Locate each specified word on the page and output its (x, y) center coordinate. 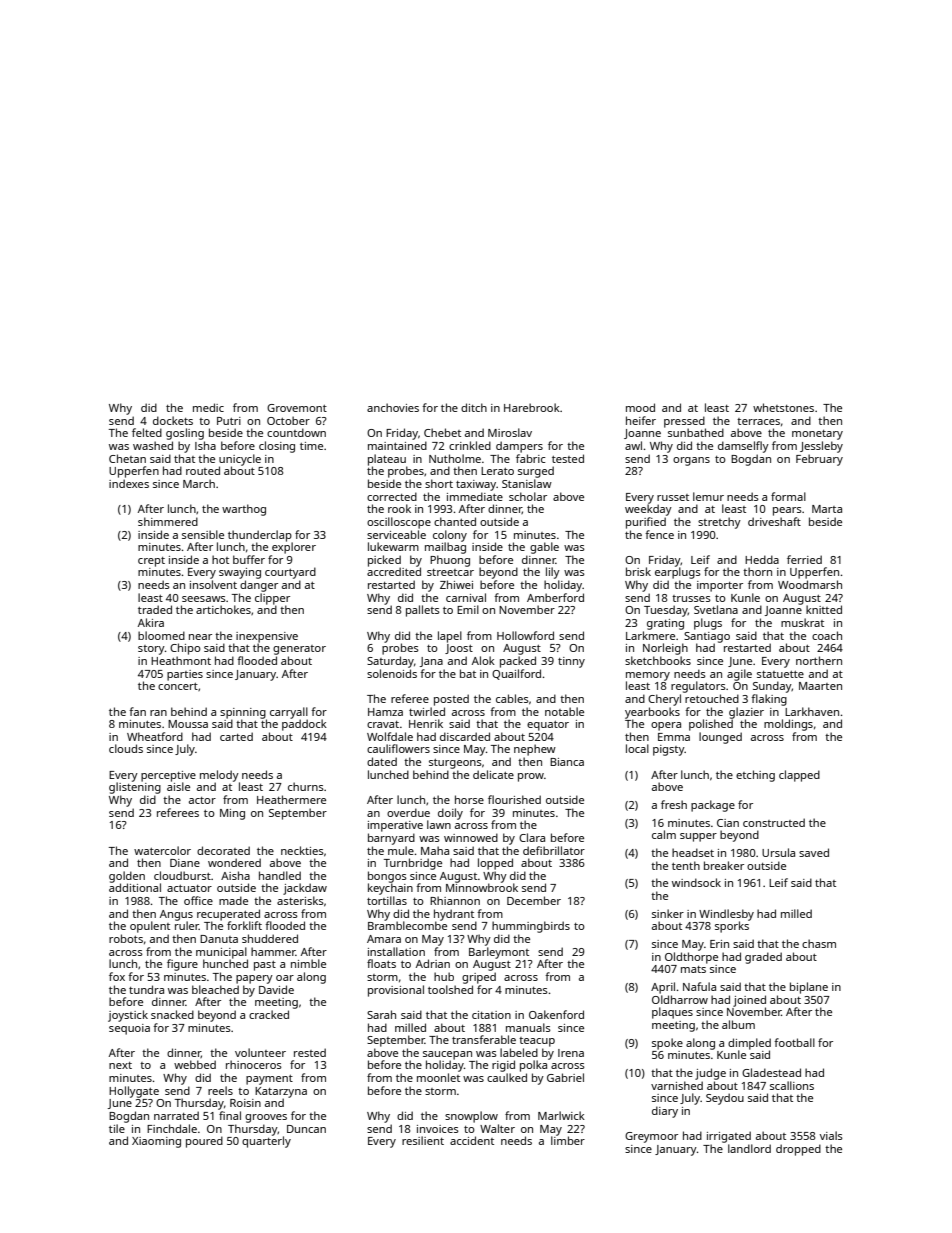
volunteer (260, 1052)
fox (117, 976)
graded (763, 958)
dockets (173, 420)
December (534, 900)
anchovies (393, 407)
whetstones (783, 407)
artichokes (223, 609)
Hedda (762, 559)
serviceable (396, 534)
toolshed (450, 989)
